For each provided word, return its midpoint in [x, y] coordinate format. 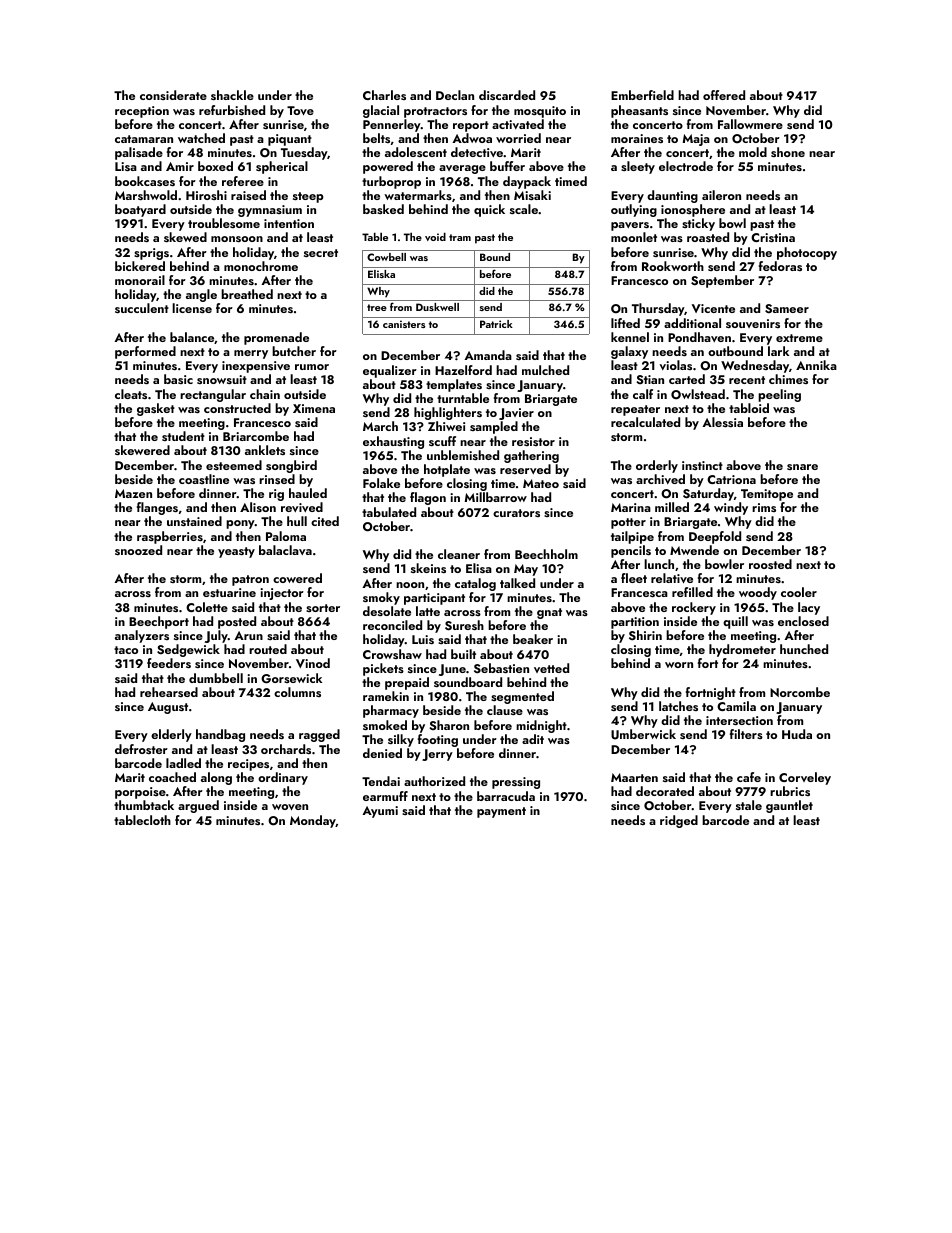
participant [434, 599]
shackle [232, 95]
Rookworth [673, 266]
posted [237, 622]
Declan [455, 95]
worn [679, 665]
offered [724, 95]
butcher [294, 351]
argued [198, 806]
